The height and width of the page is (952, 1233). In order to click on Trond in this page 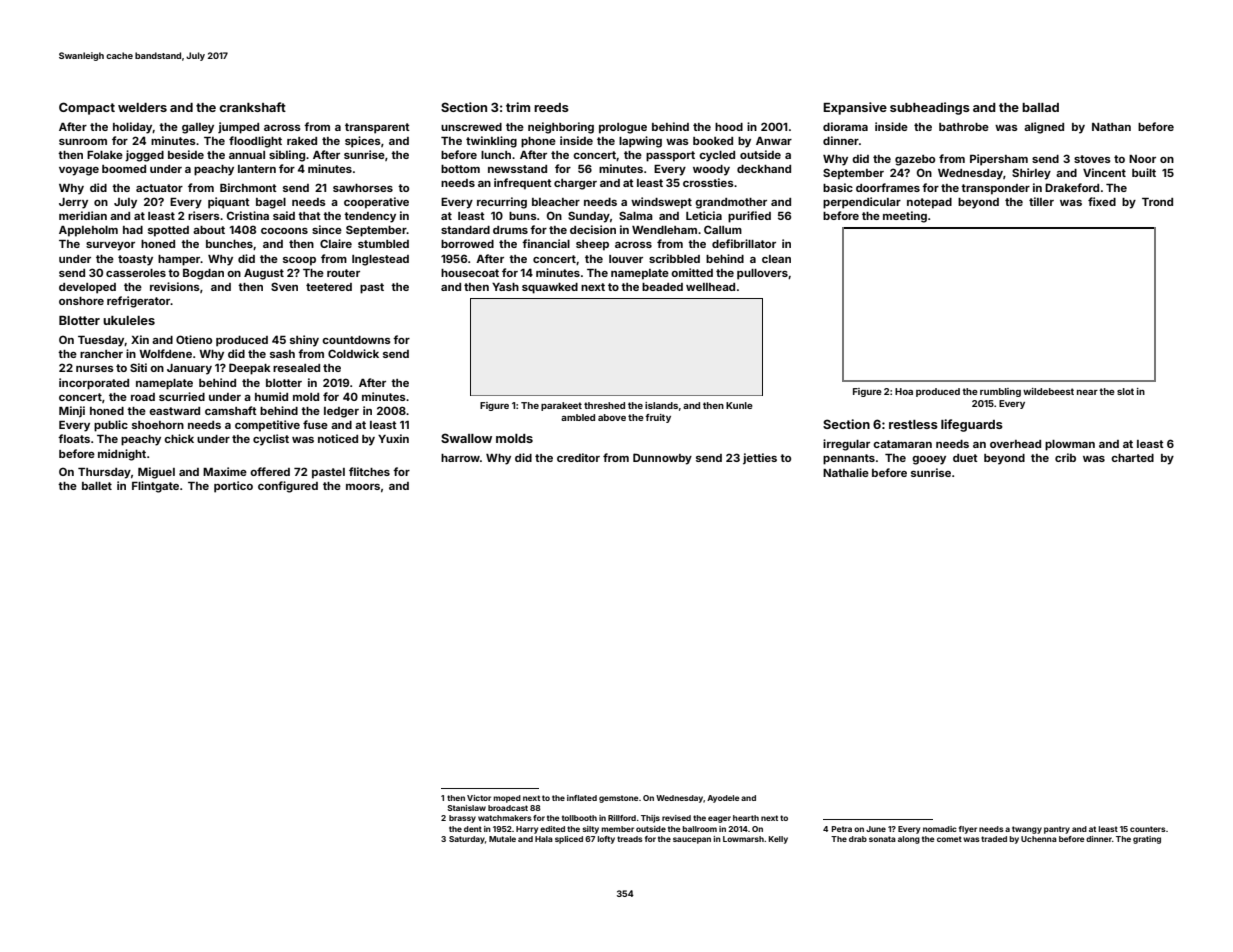, I will do `click(1157, 202)`.
